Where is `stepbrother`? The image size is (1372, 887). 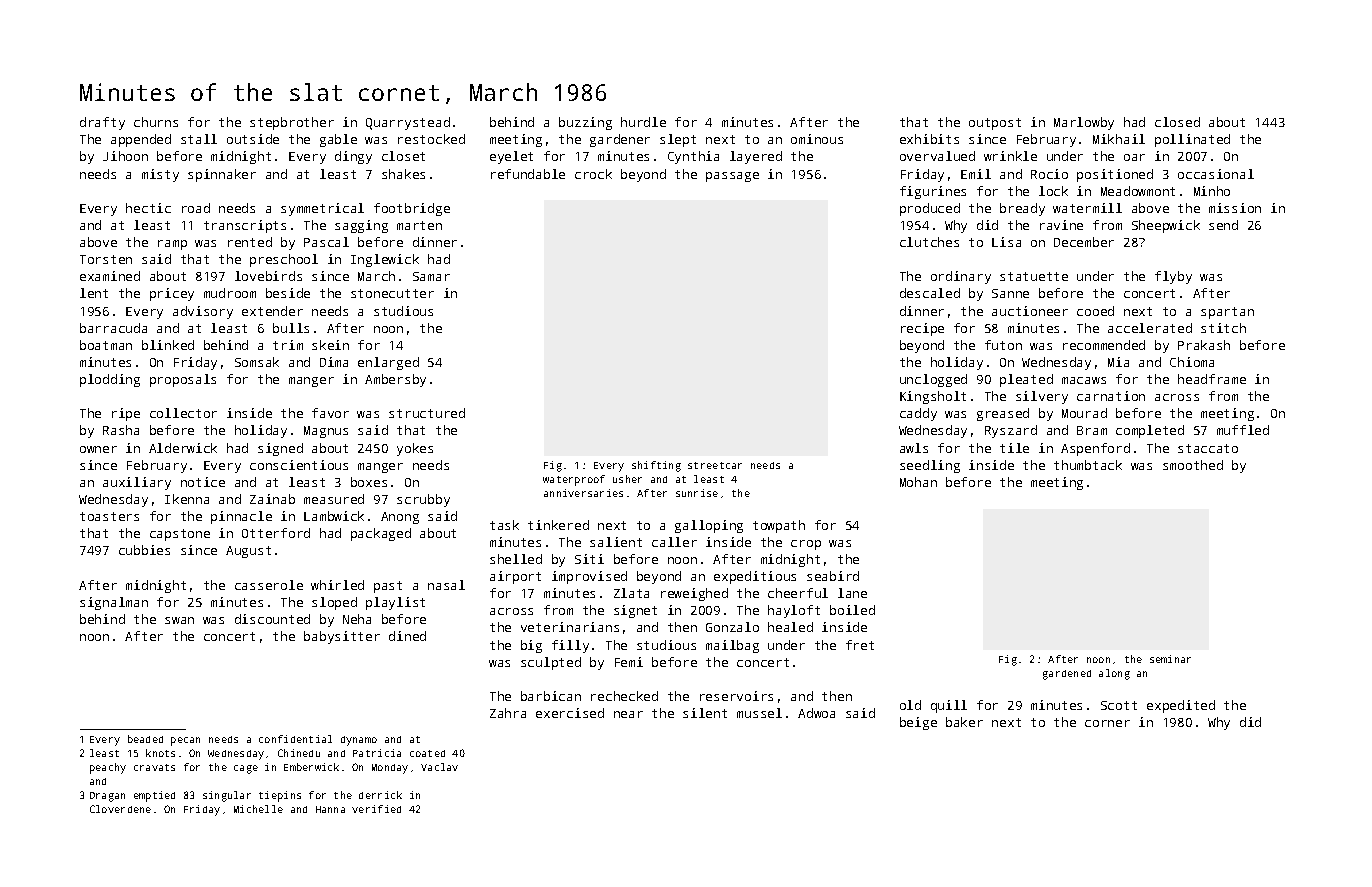
stepbrother is located at coordinates (292, 123).
